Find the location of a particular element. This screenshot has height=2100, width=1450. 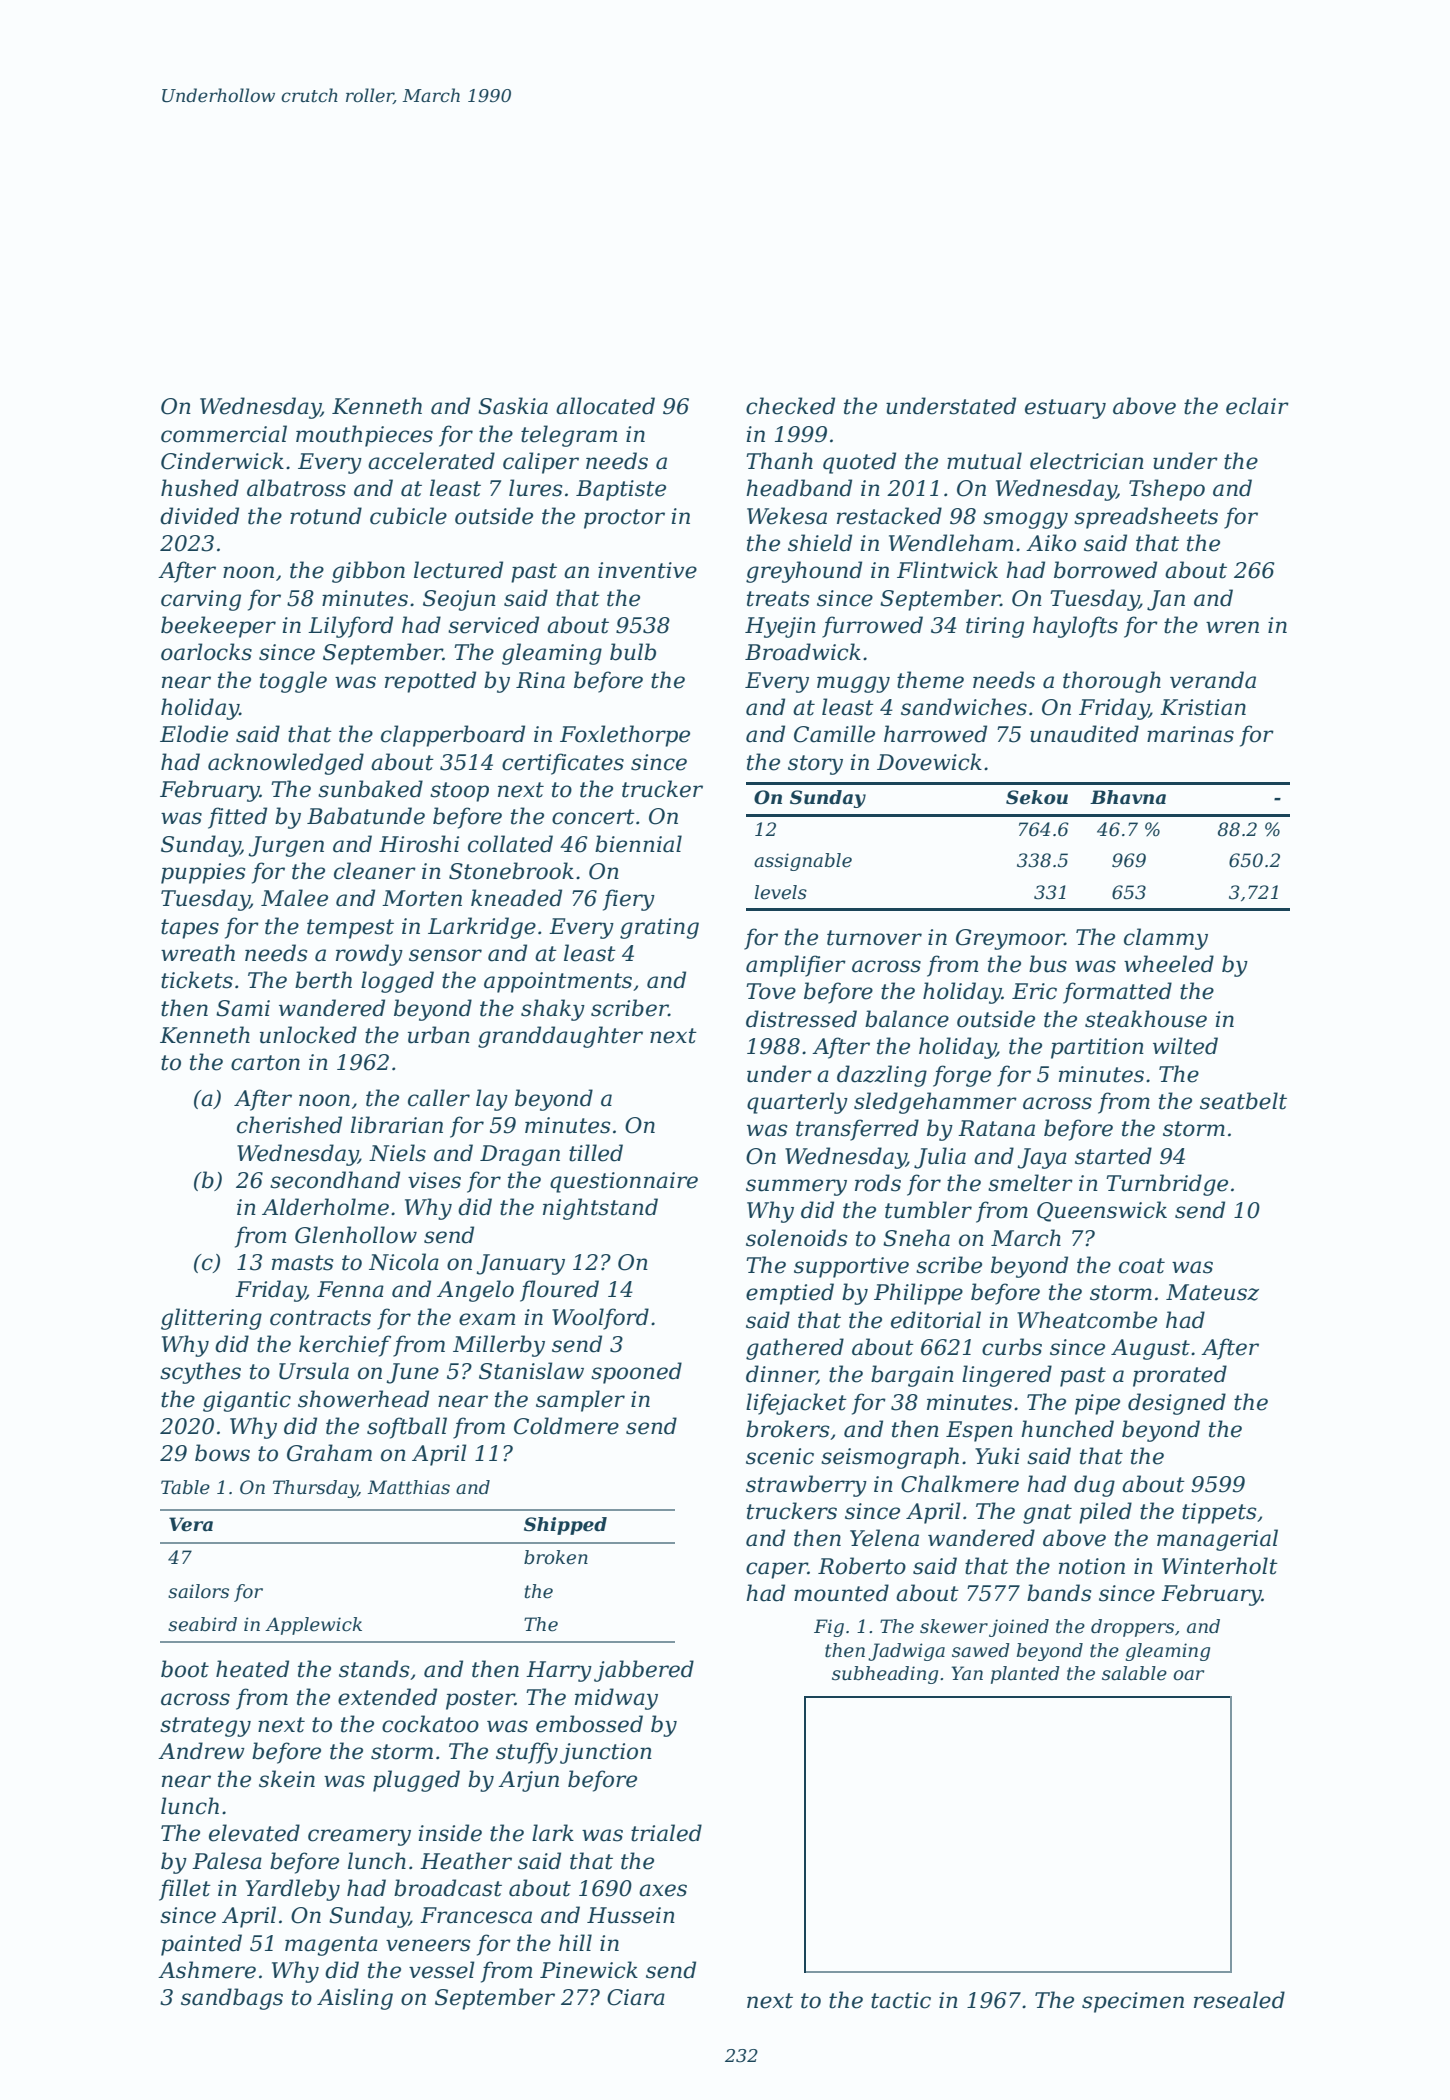

bows is located at coordinates (222, 1453).
